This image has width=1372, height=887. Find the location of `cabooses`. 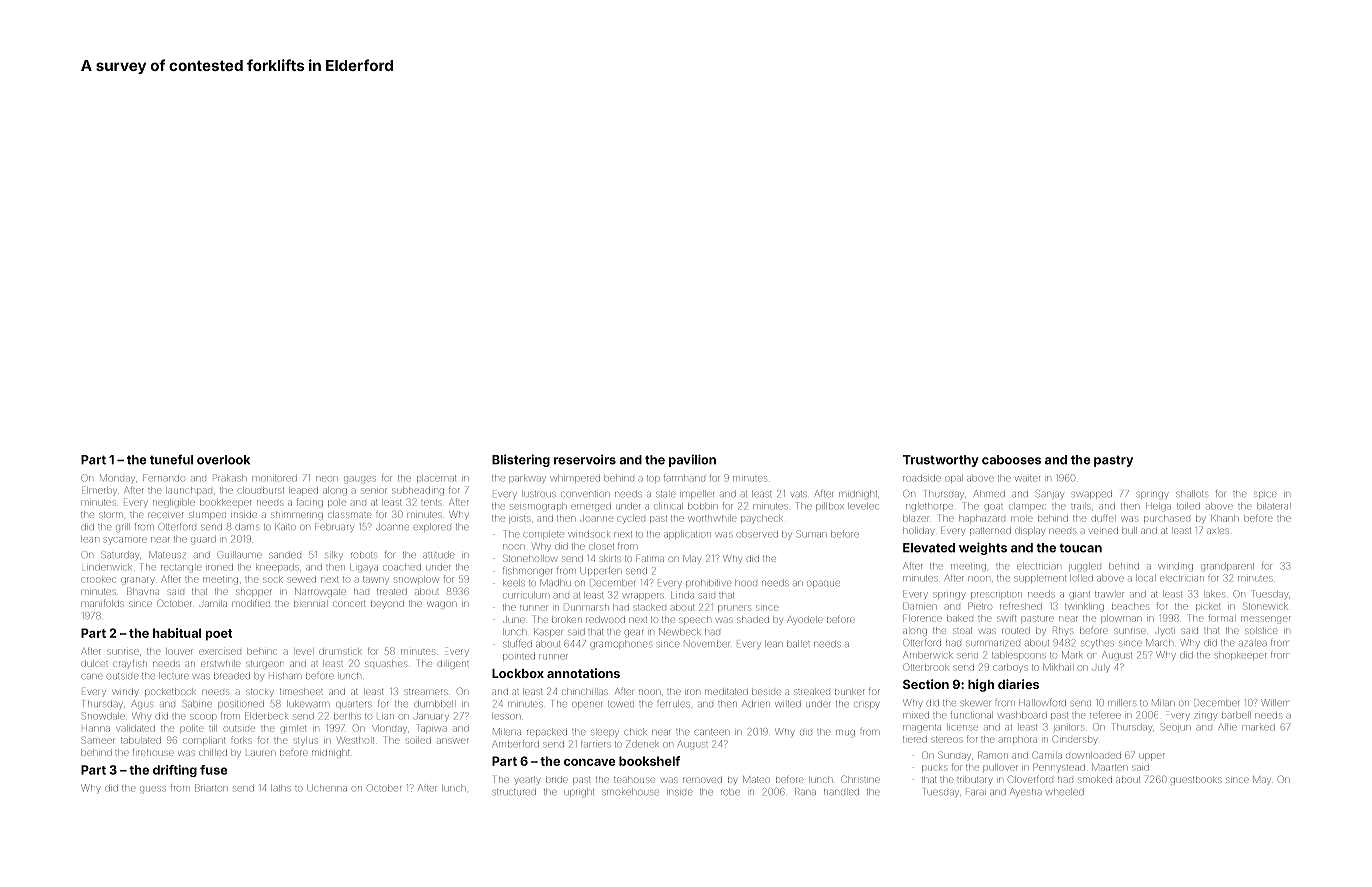

cabooses is located at coordinates (1011, 460).
